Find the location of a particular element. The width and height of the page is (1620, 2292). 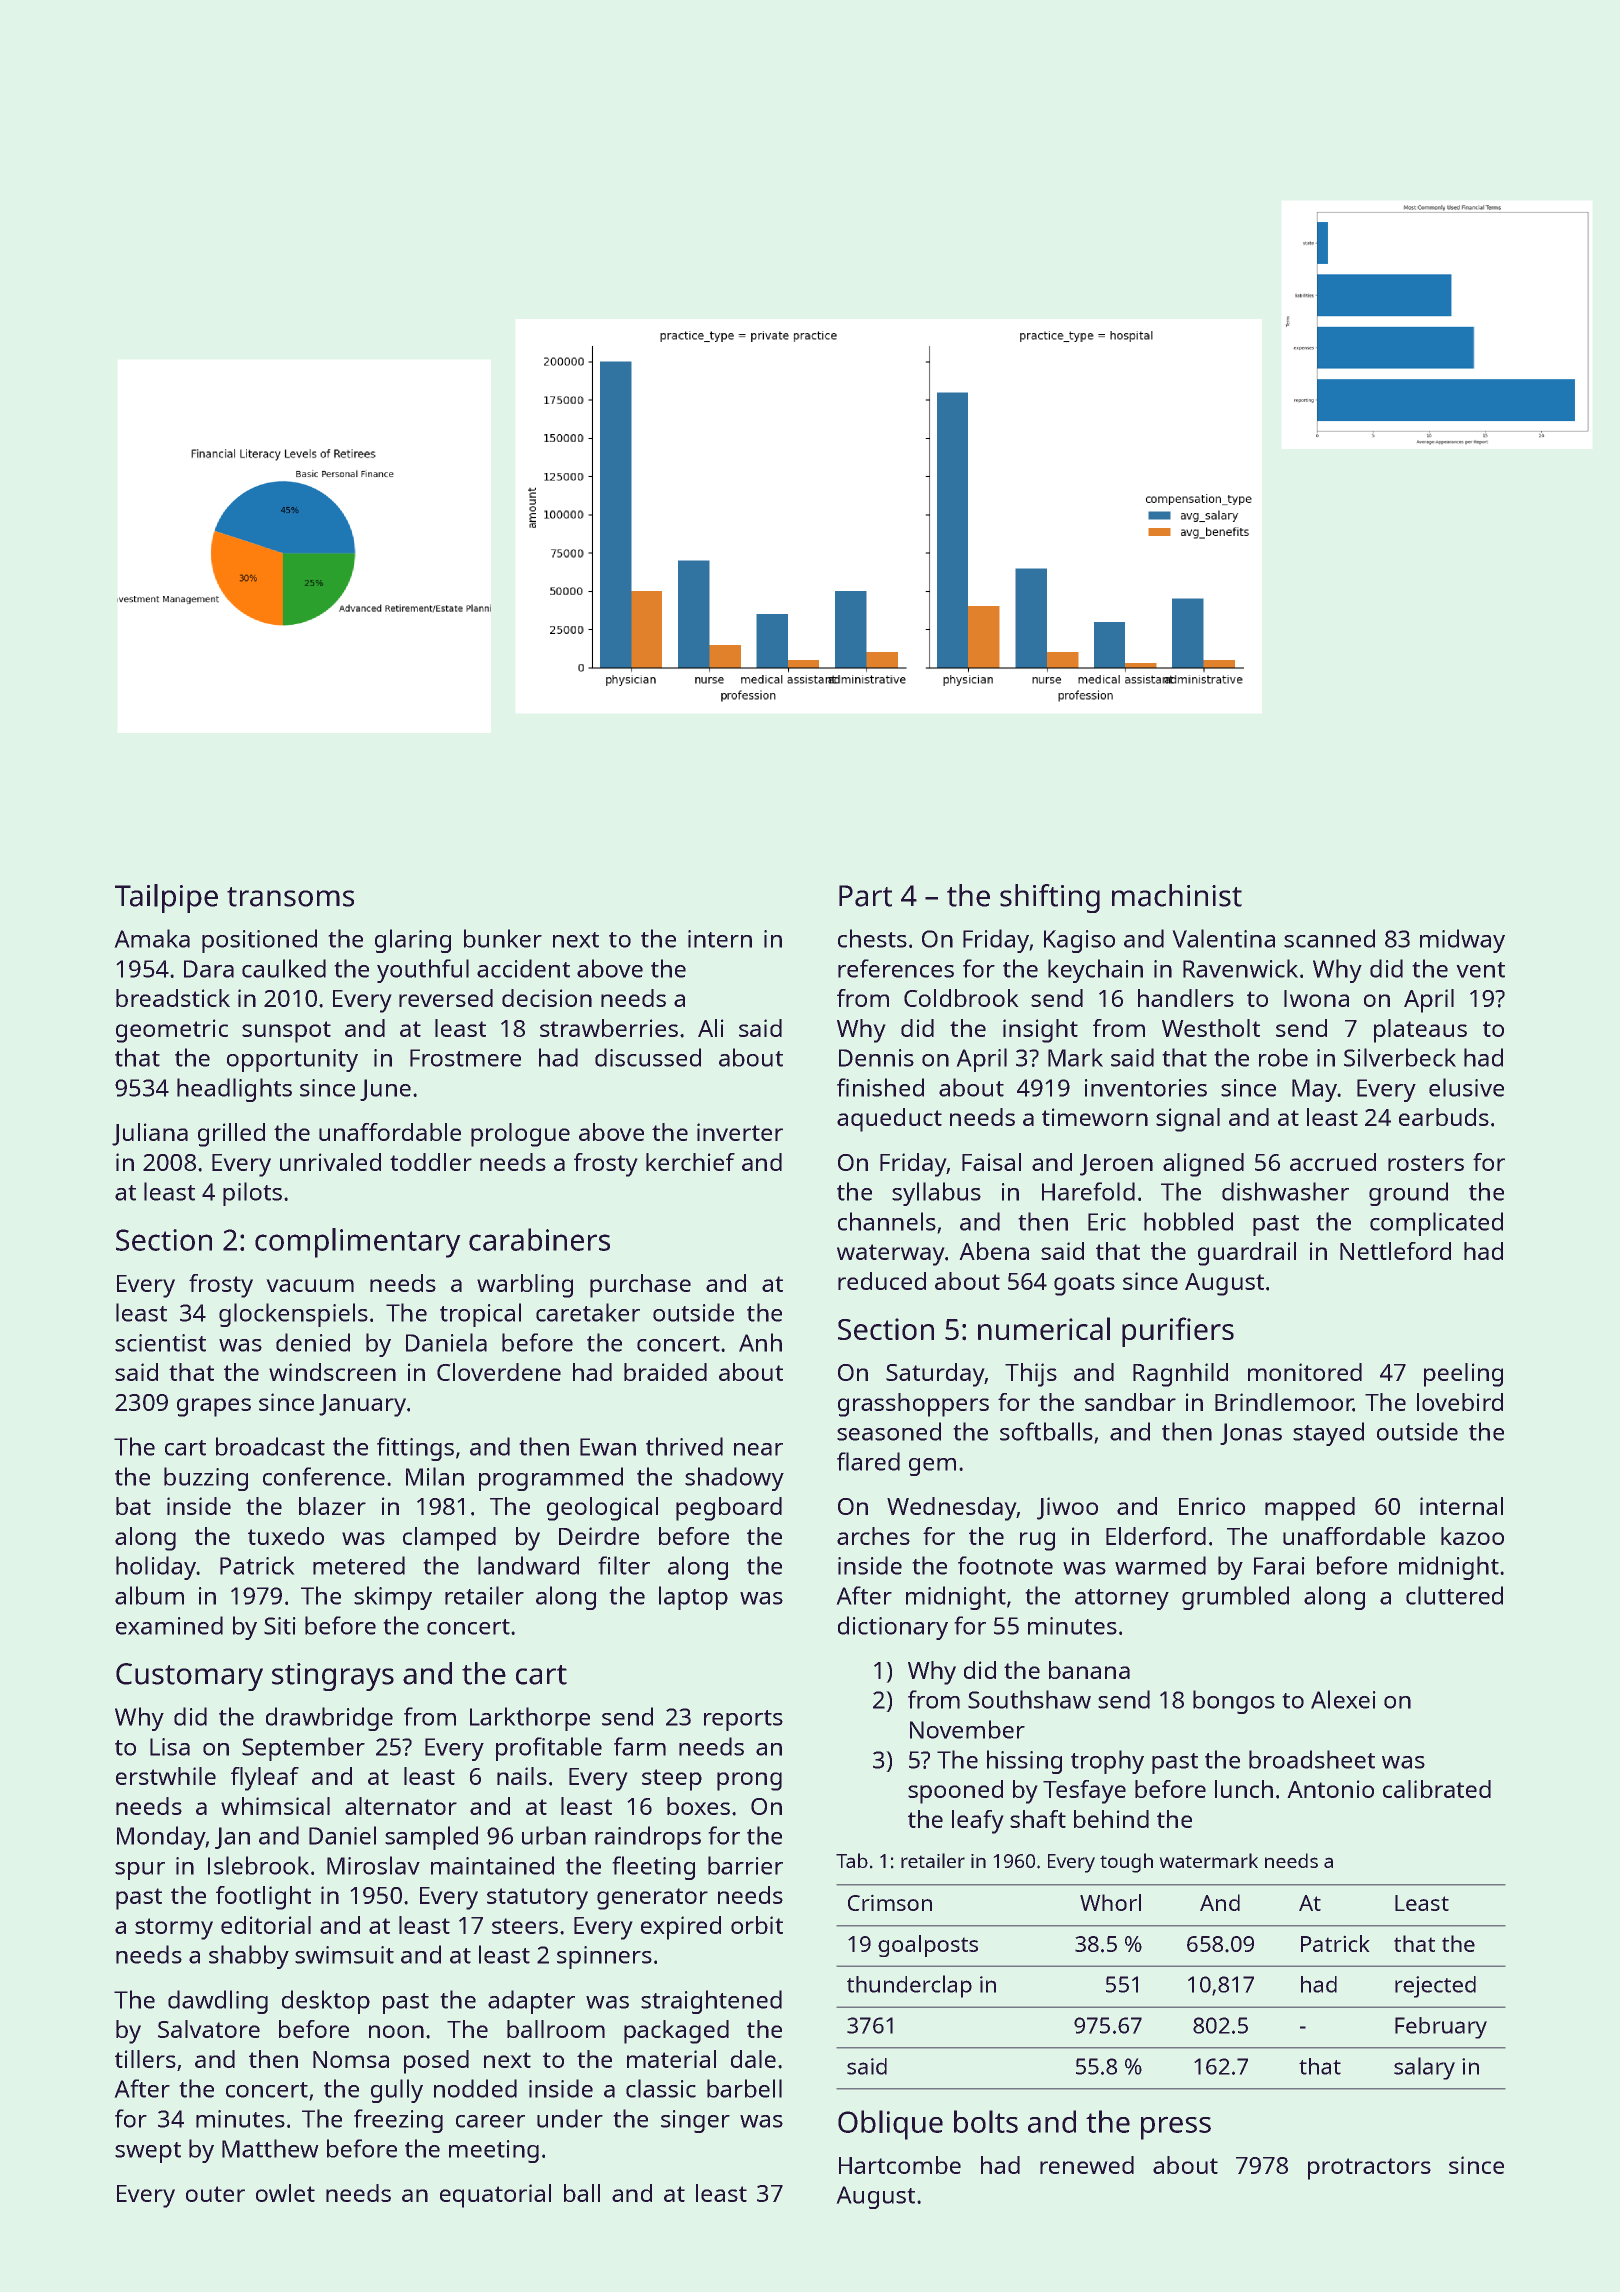

Tailpipe is located at coordinates (166, 898).
